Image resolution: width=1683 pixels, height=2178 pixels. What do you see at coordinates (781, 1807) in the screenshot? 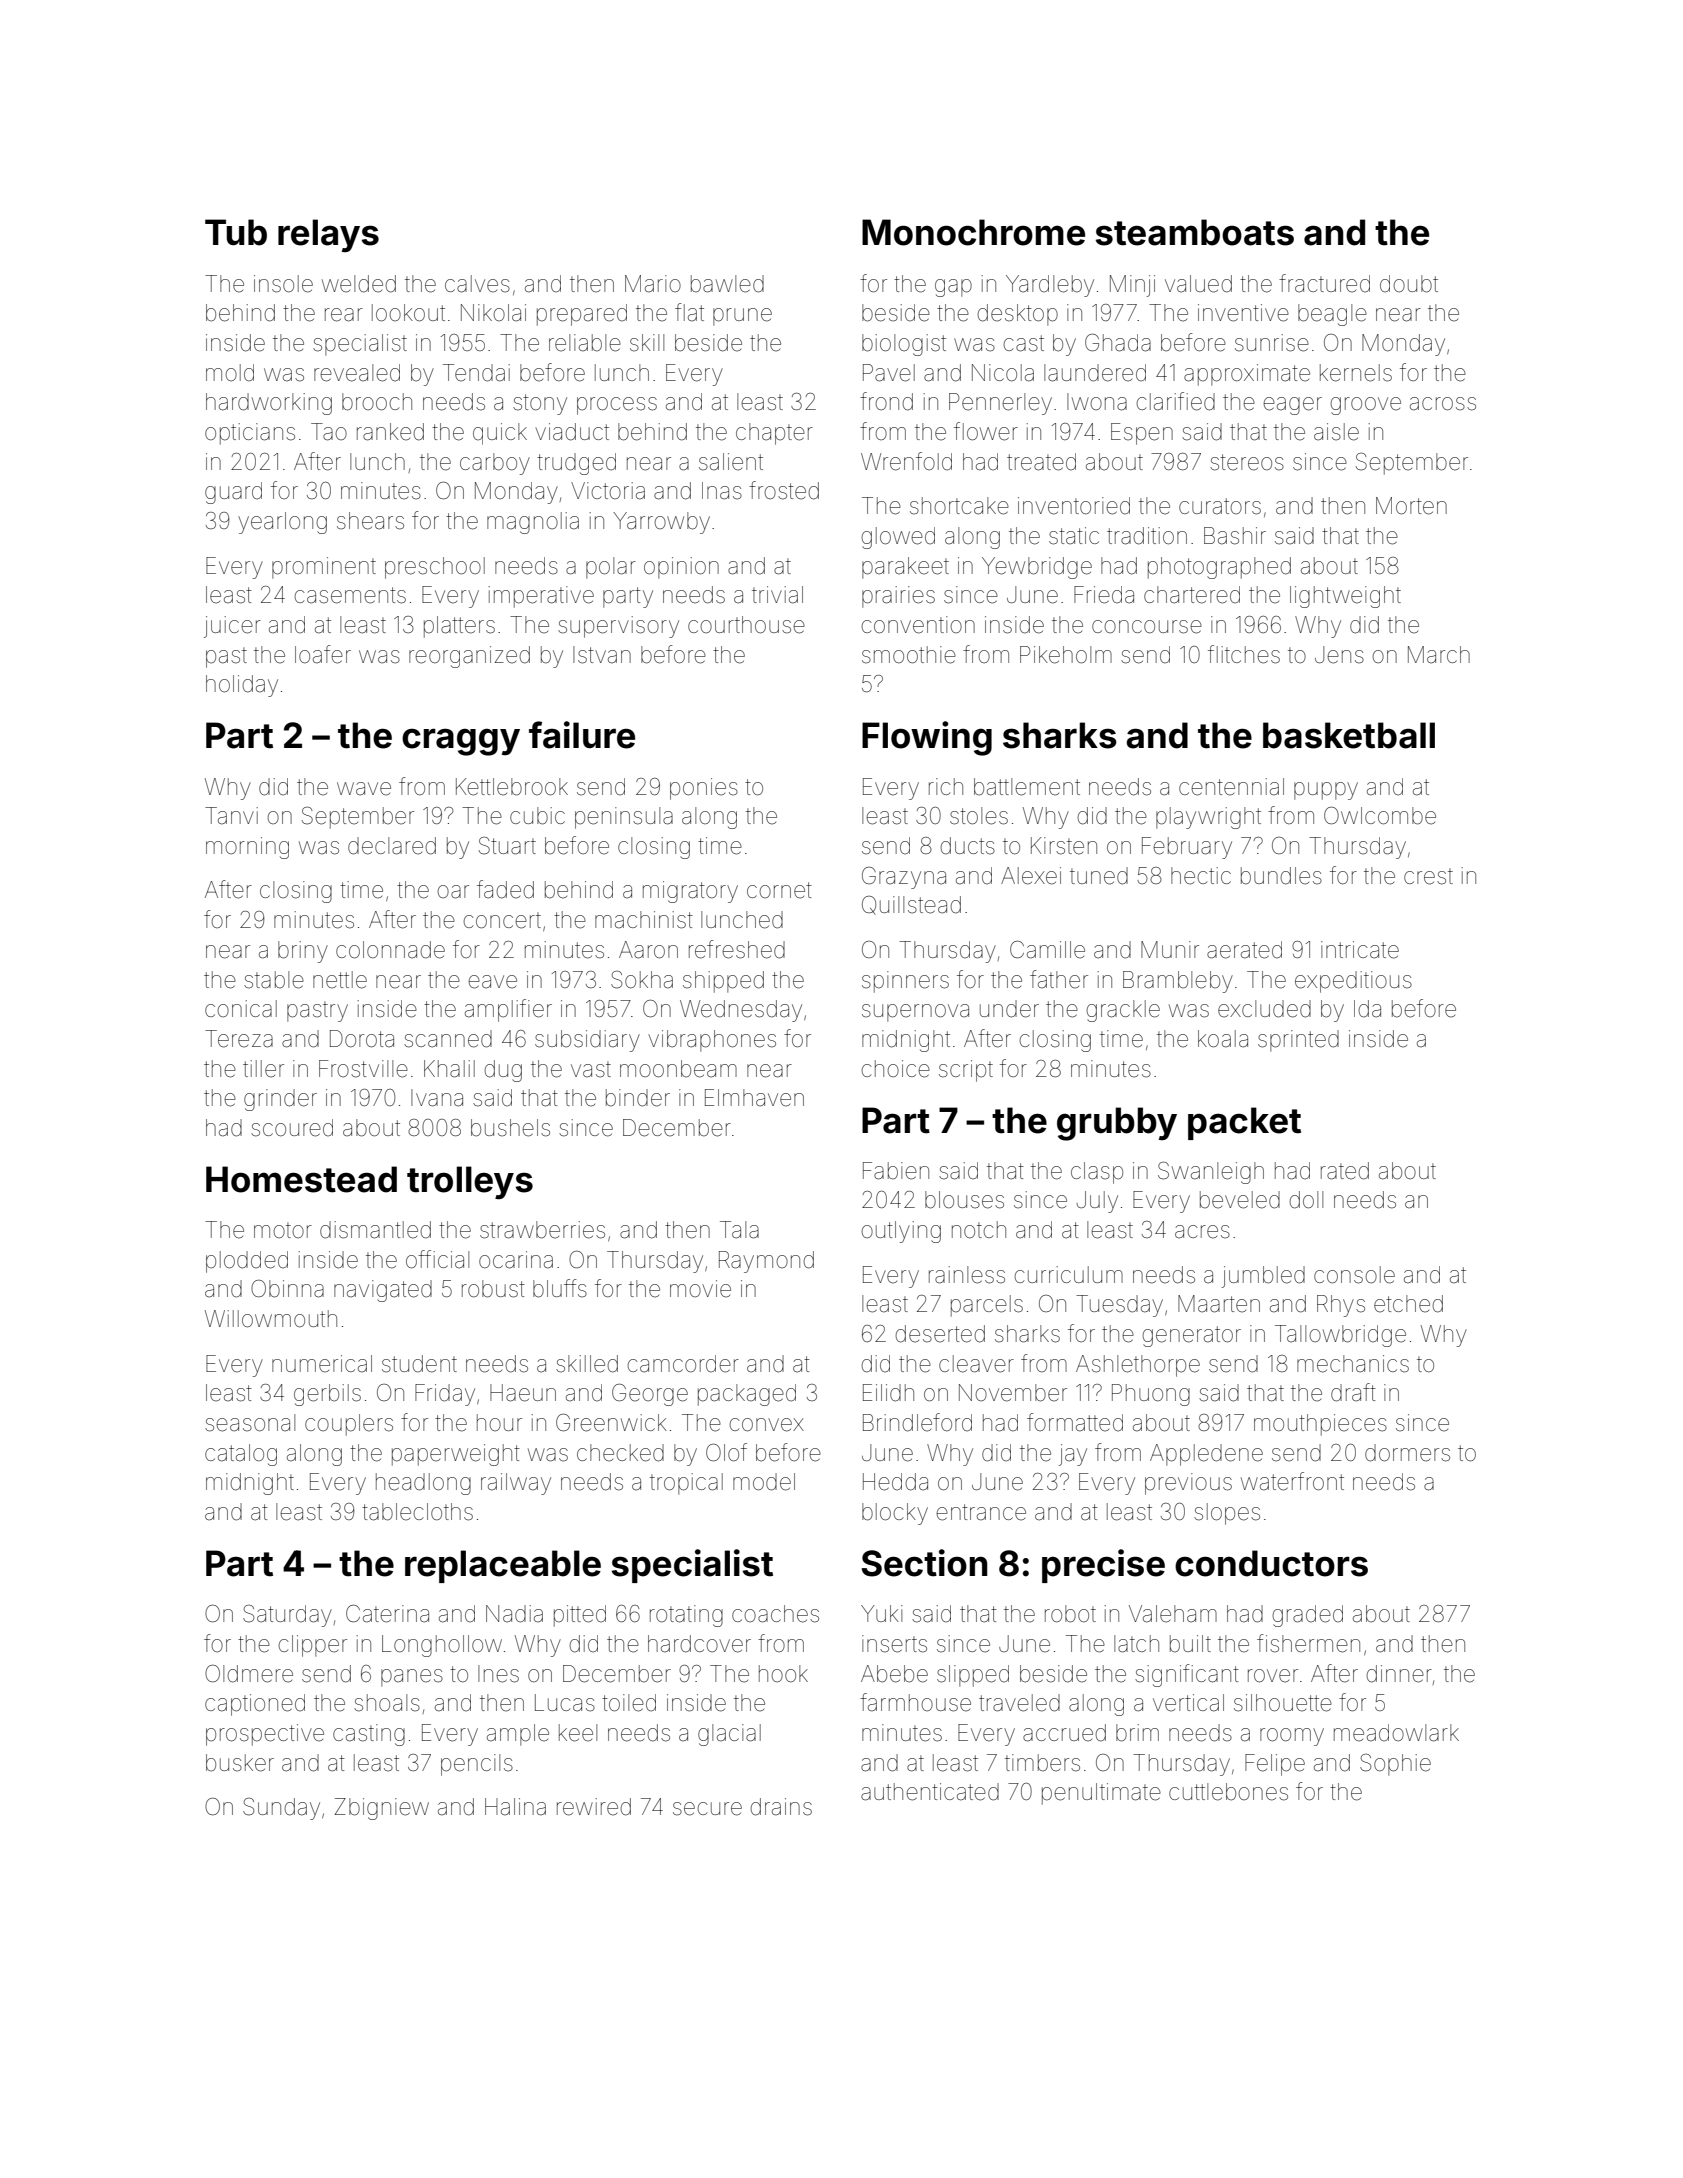
I see `drains` at bounding box center [781, 1807].
